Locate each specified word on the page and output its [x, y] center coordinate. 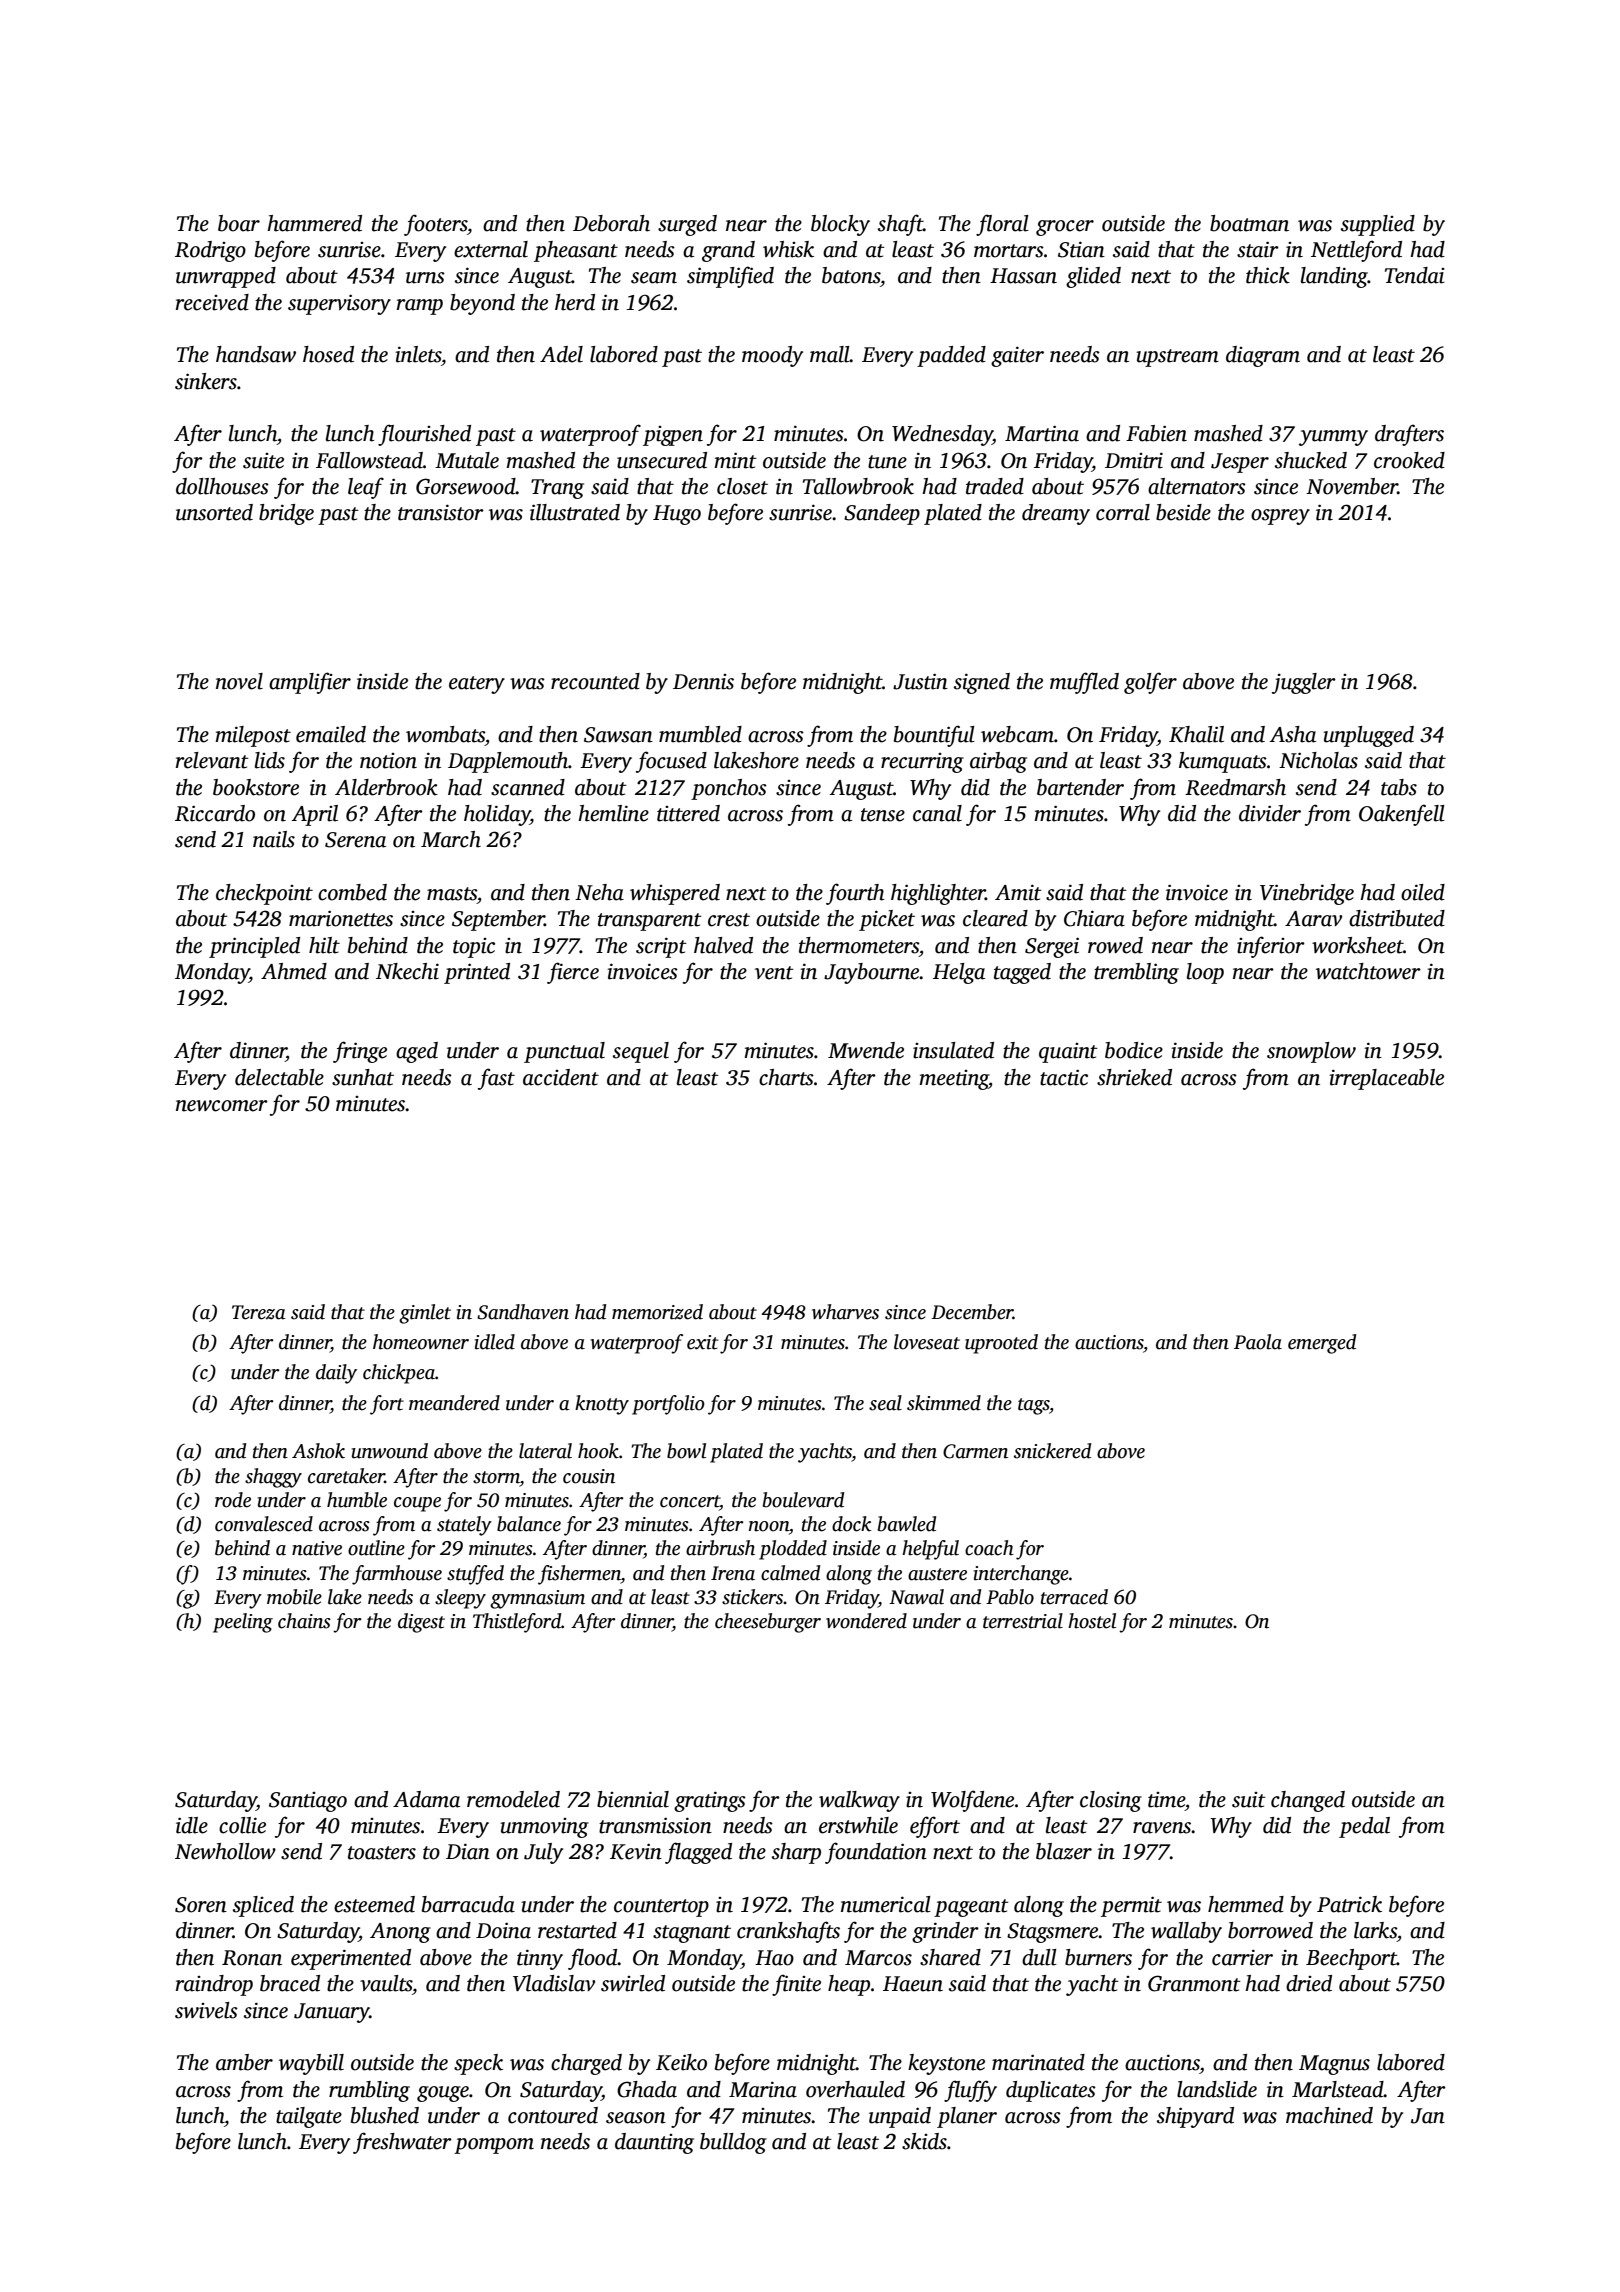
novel [239, 681]
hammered [314, 223]
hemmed [1246, 1904]
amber [244, 2062]
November [1352, 486]
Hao [774, 1958]
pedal [1364, 1827]
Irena [733, 1573]
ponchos [729, 789]
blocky [840, 225]
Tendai [1415, 275]
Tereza [259, 1312]
